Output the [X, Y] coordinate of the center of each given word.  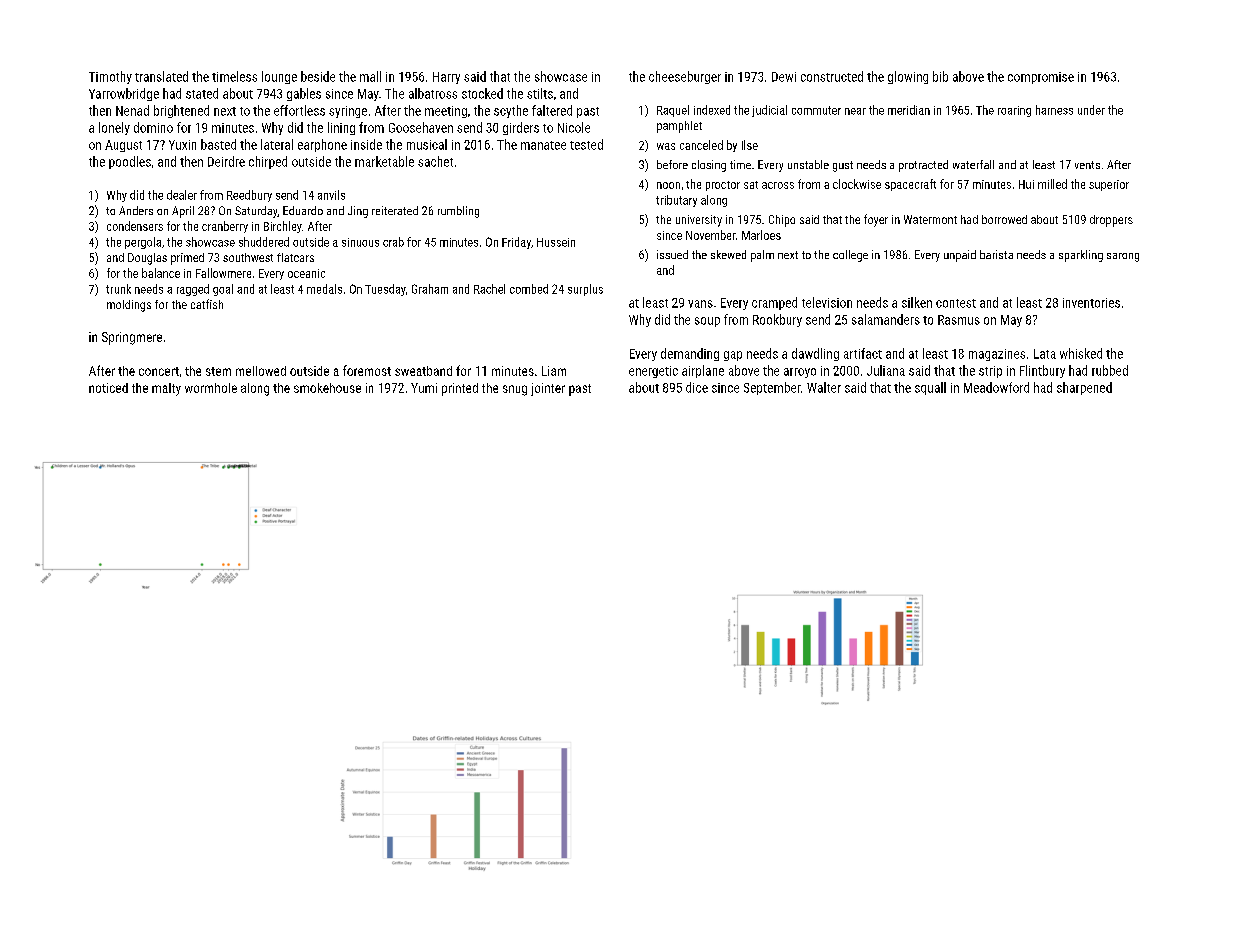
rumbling [458, 212]
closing [709, 166]
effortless [299, 110]
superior [1109, 185]
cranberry [225, 227]
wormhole [211, 388]
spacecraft [910, 185]
